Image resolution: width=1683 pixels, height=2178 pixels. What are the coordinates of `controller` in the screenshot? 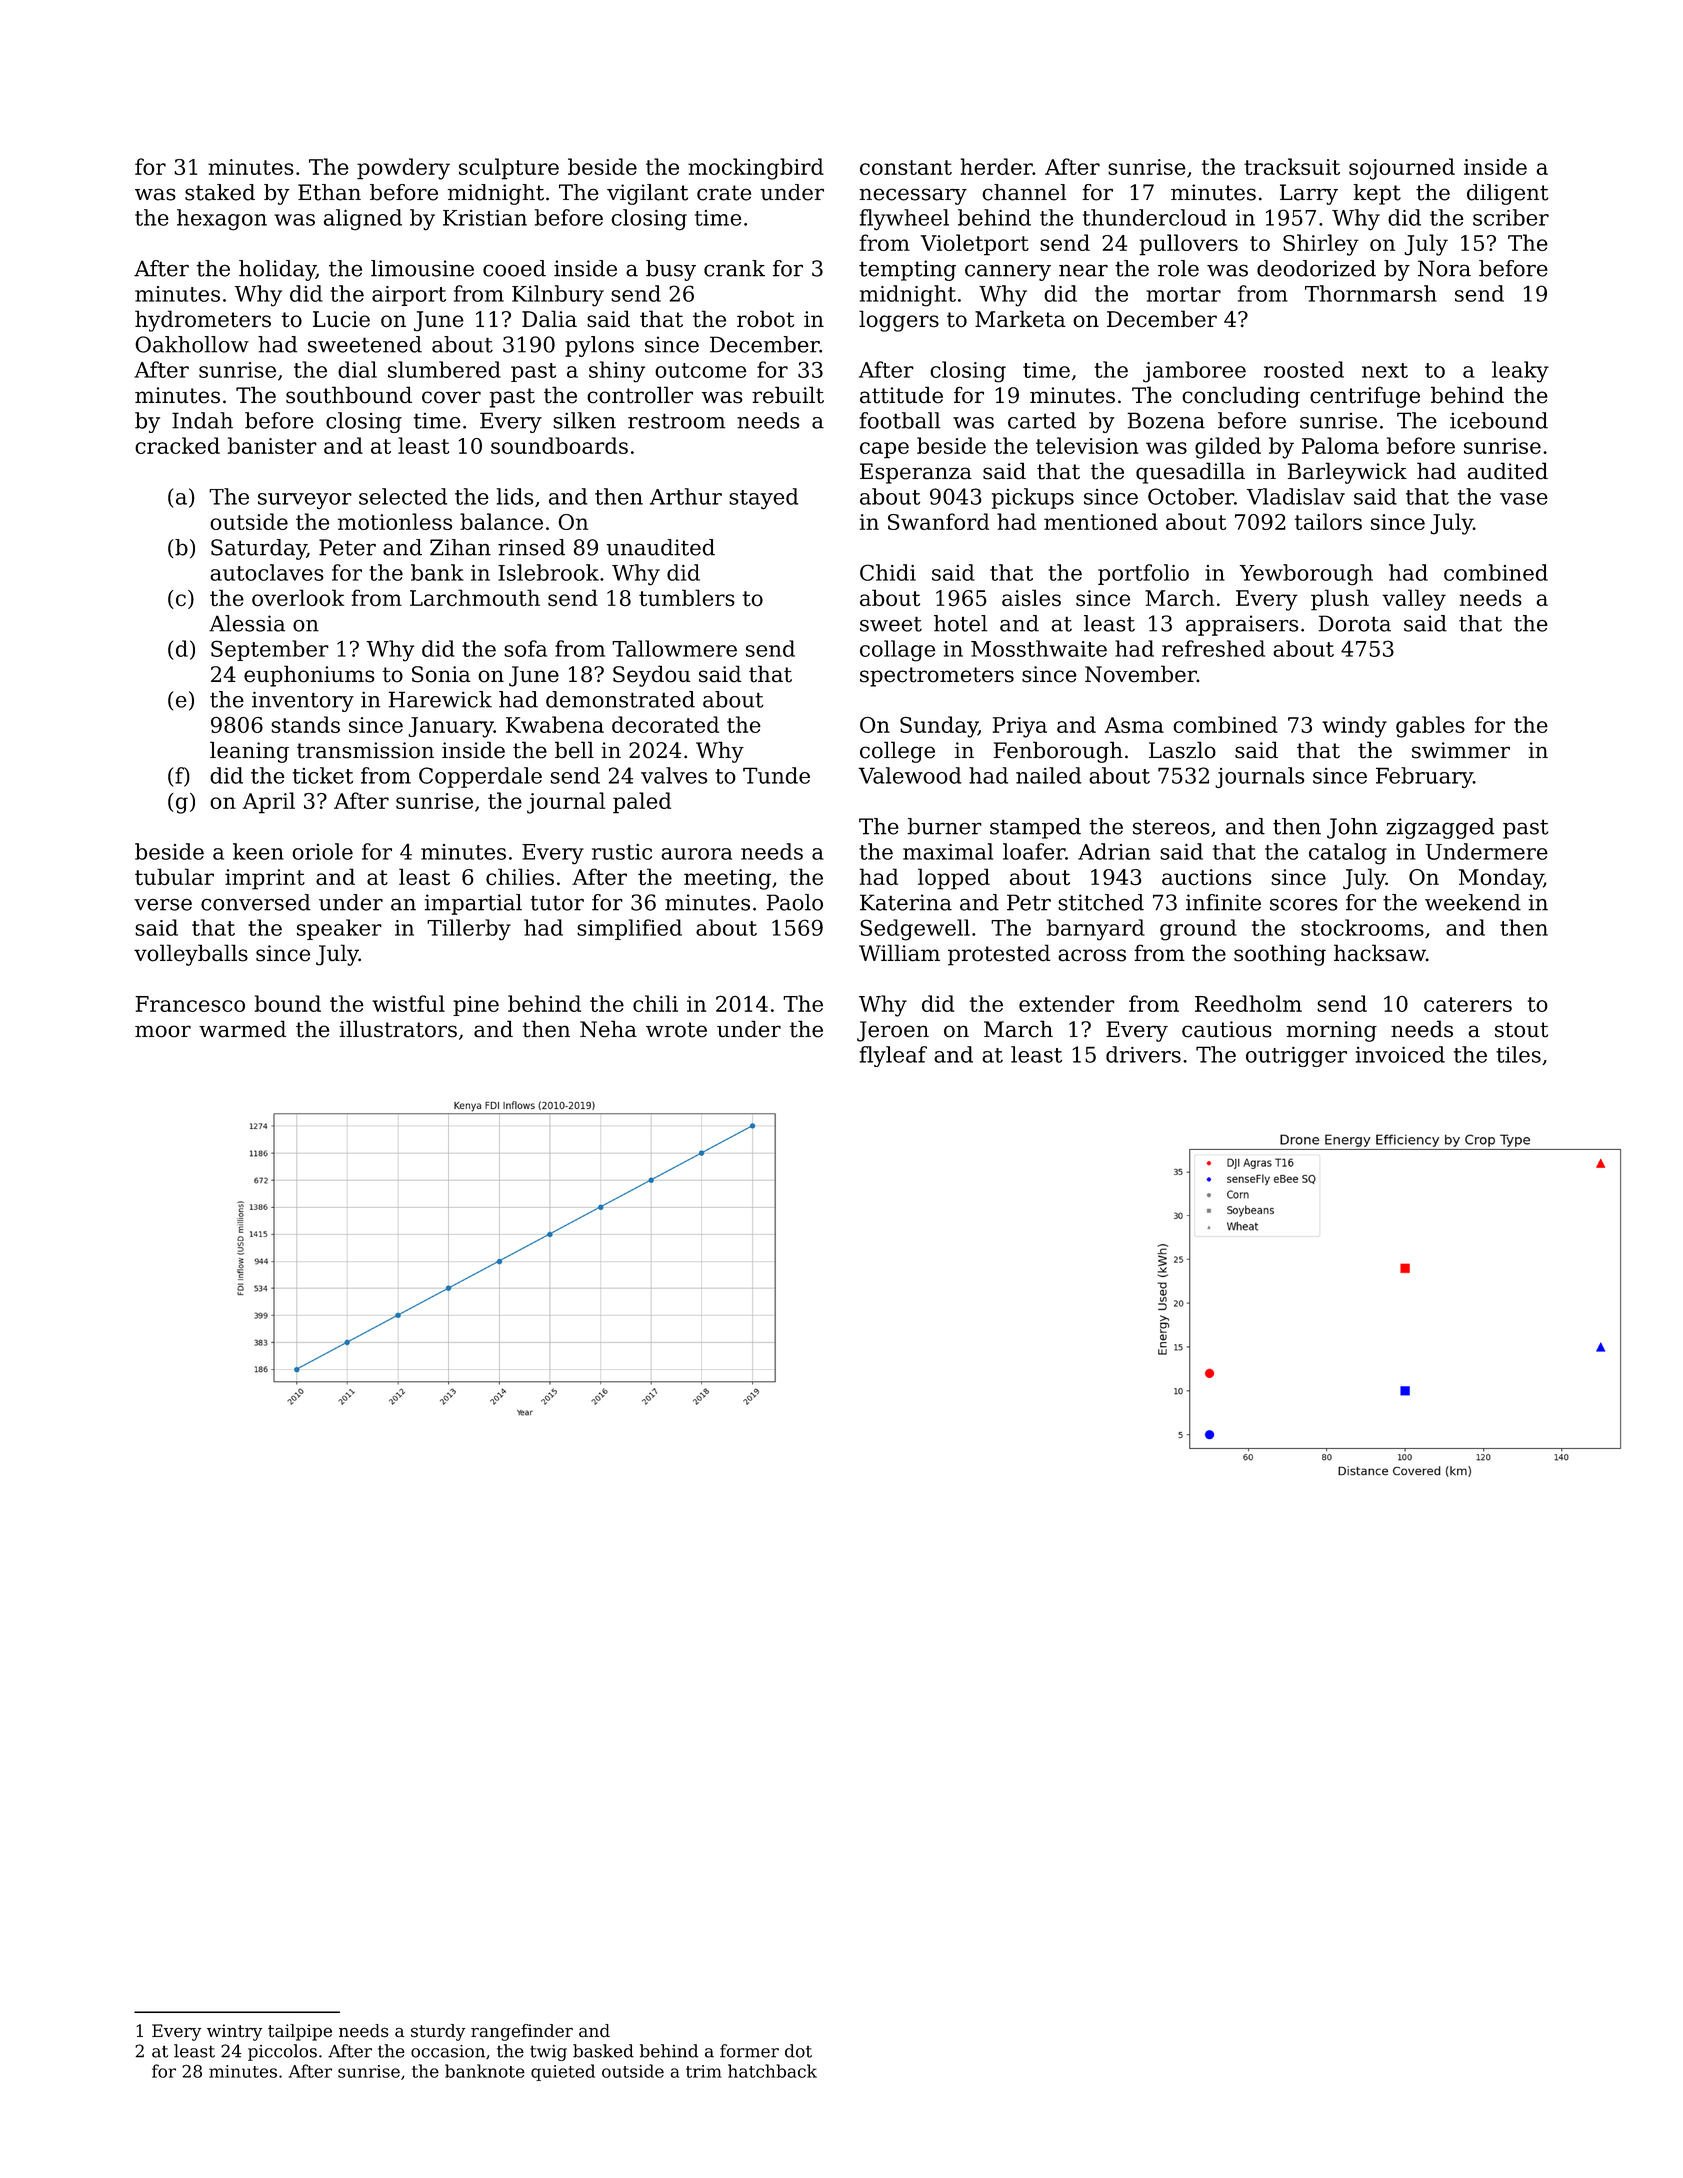 It's located at (640, 395).
